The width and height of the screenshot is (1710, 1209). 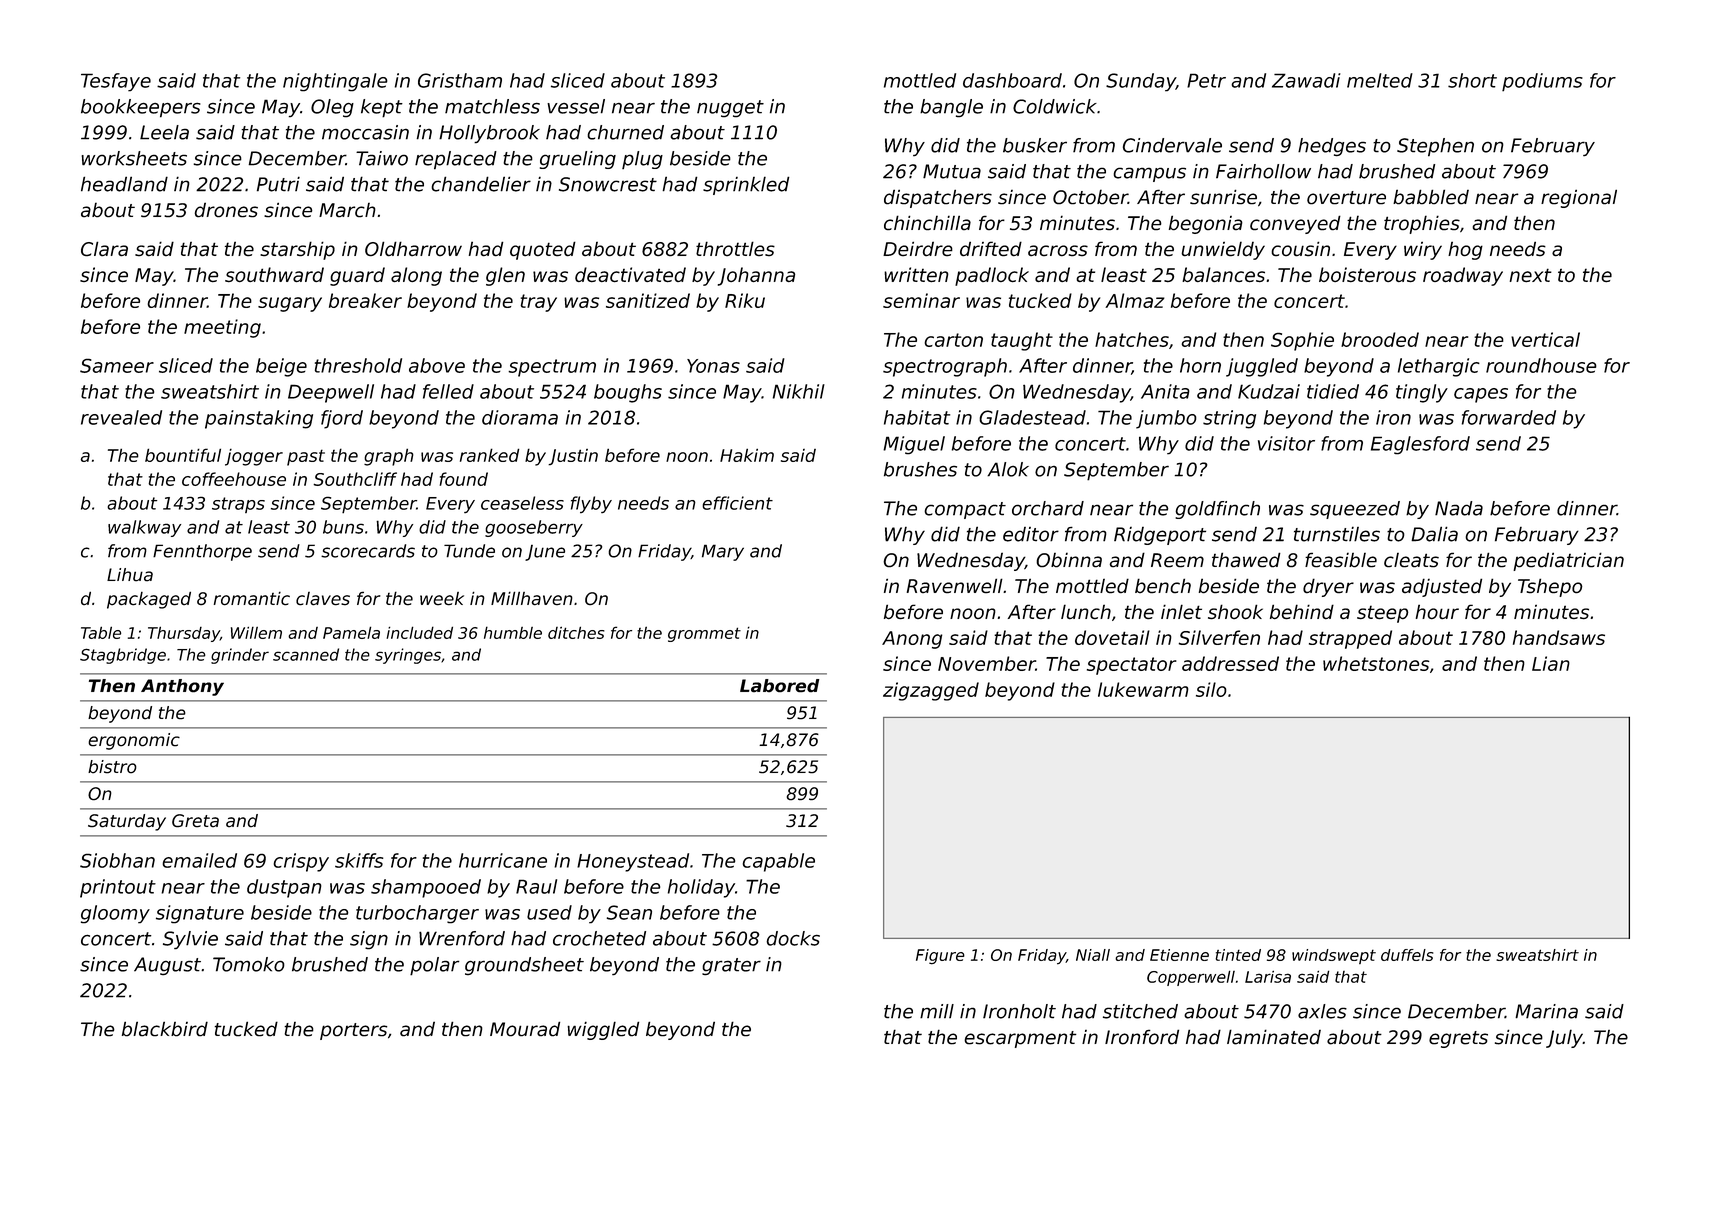 I want to click on habitat, so click(x=917, y=417).
